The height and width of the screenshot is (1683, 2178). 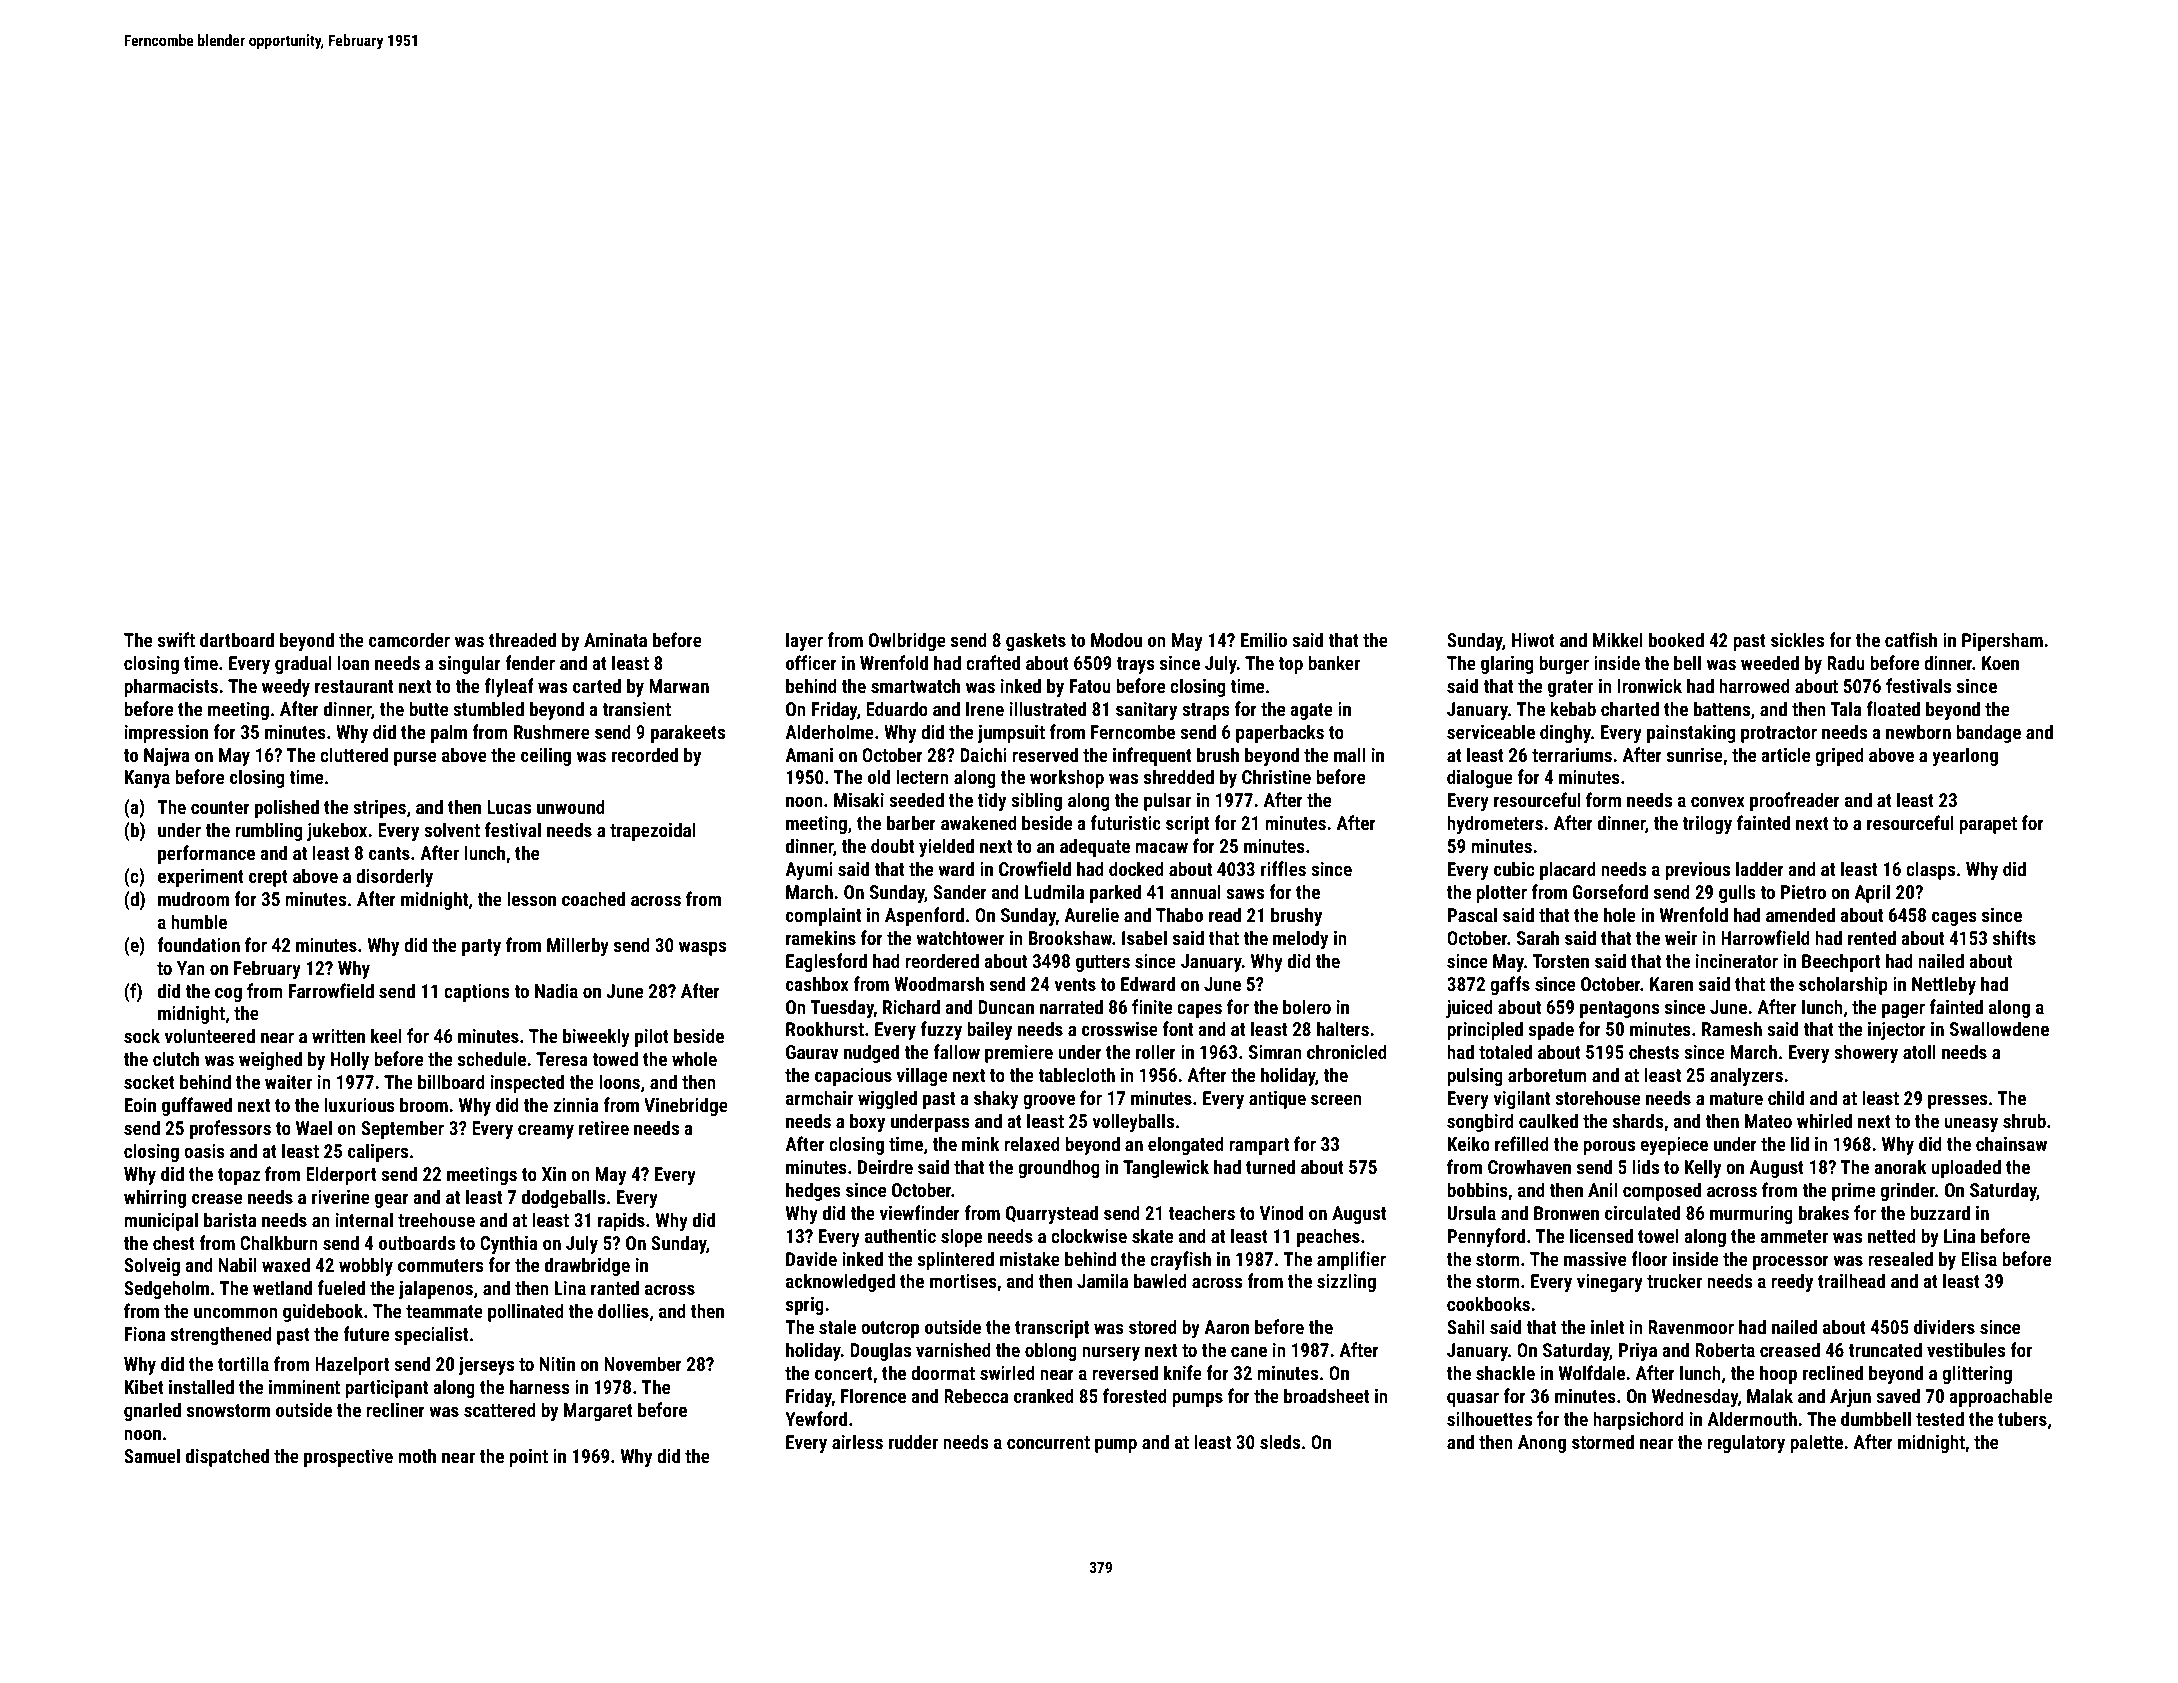 What do you see at coordinates (449, 733) in the screenshot?
I see `palm` at bounding box center [449, 733].
